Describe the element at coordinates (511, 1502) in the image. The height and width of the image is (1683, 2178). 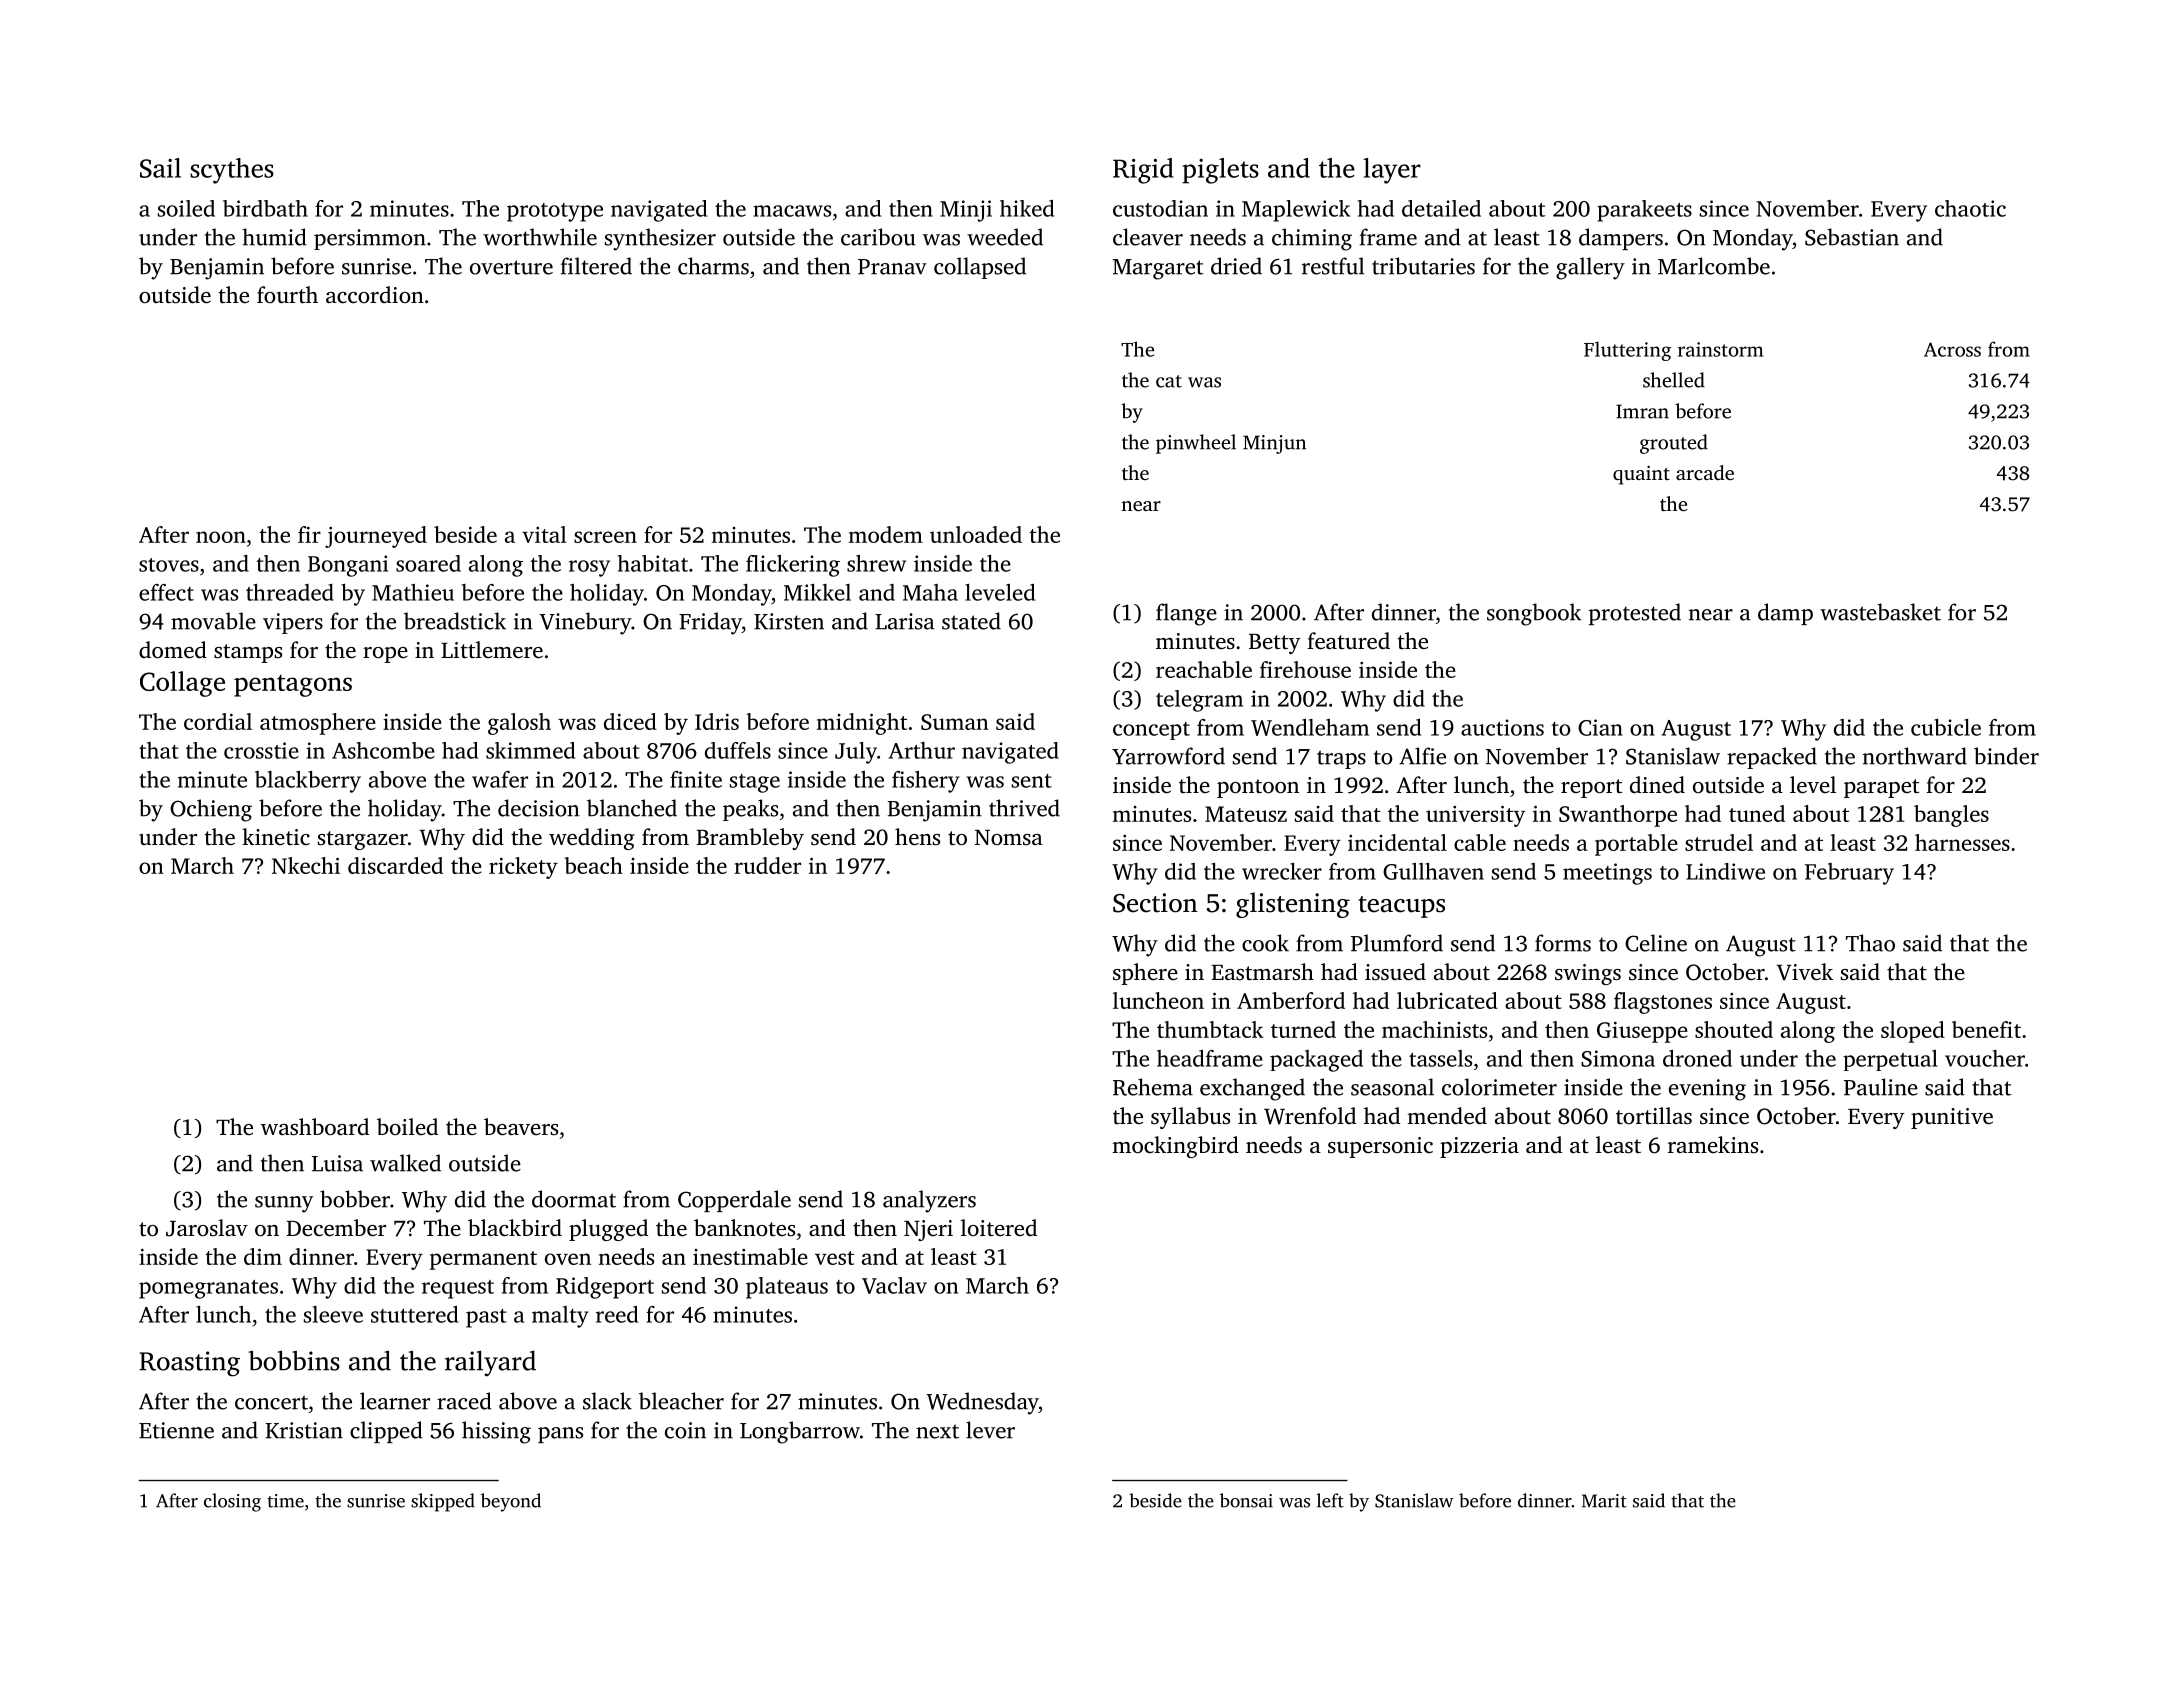
I see `beyond` at that location.
